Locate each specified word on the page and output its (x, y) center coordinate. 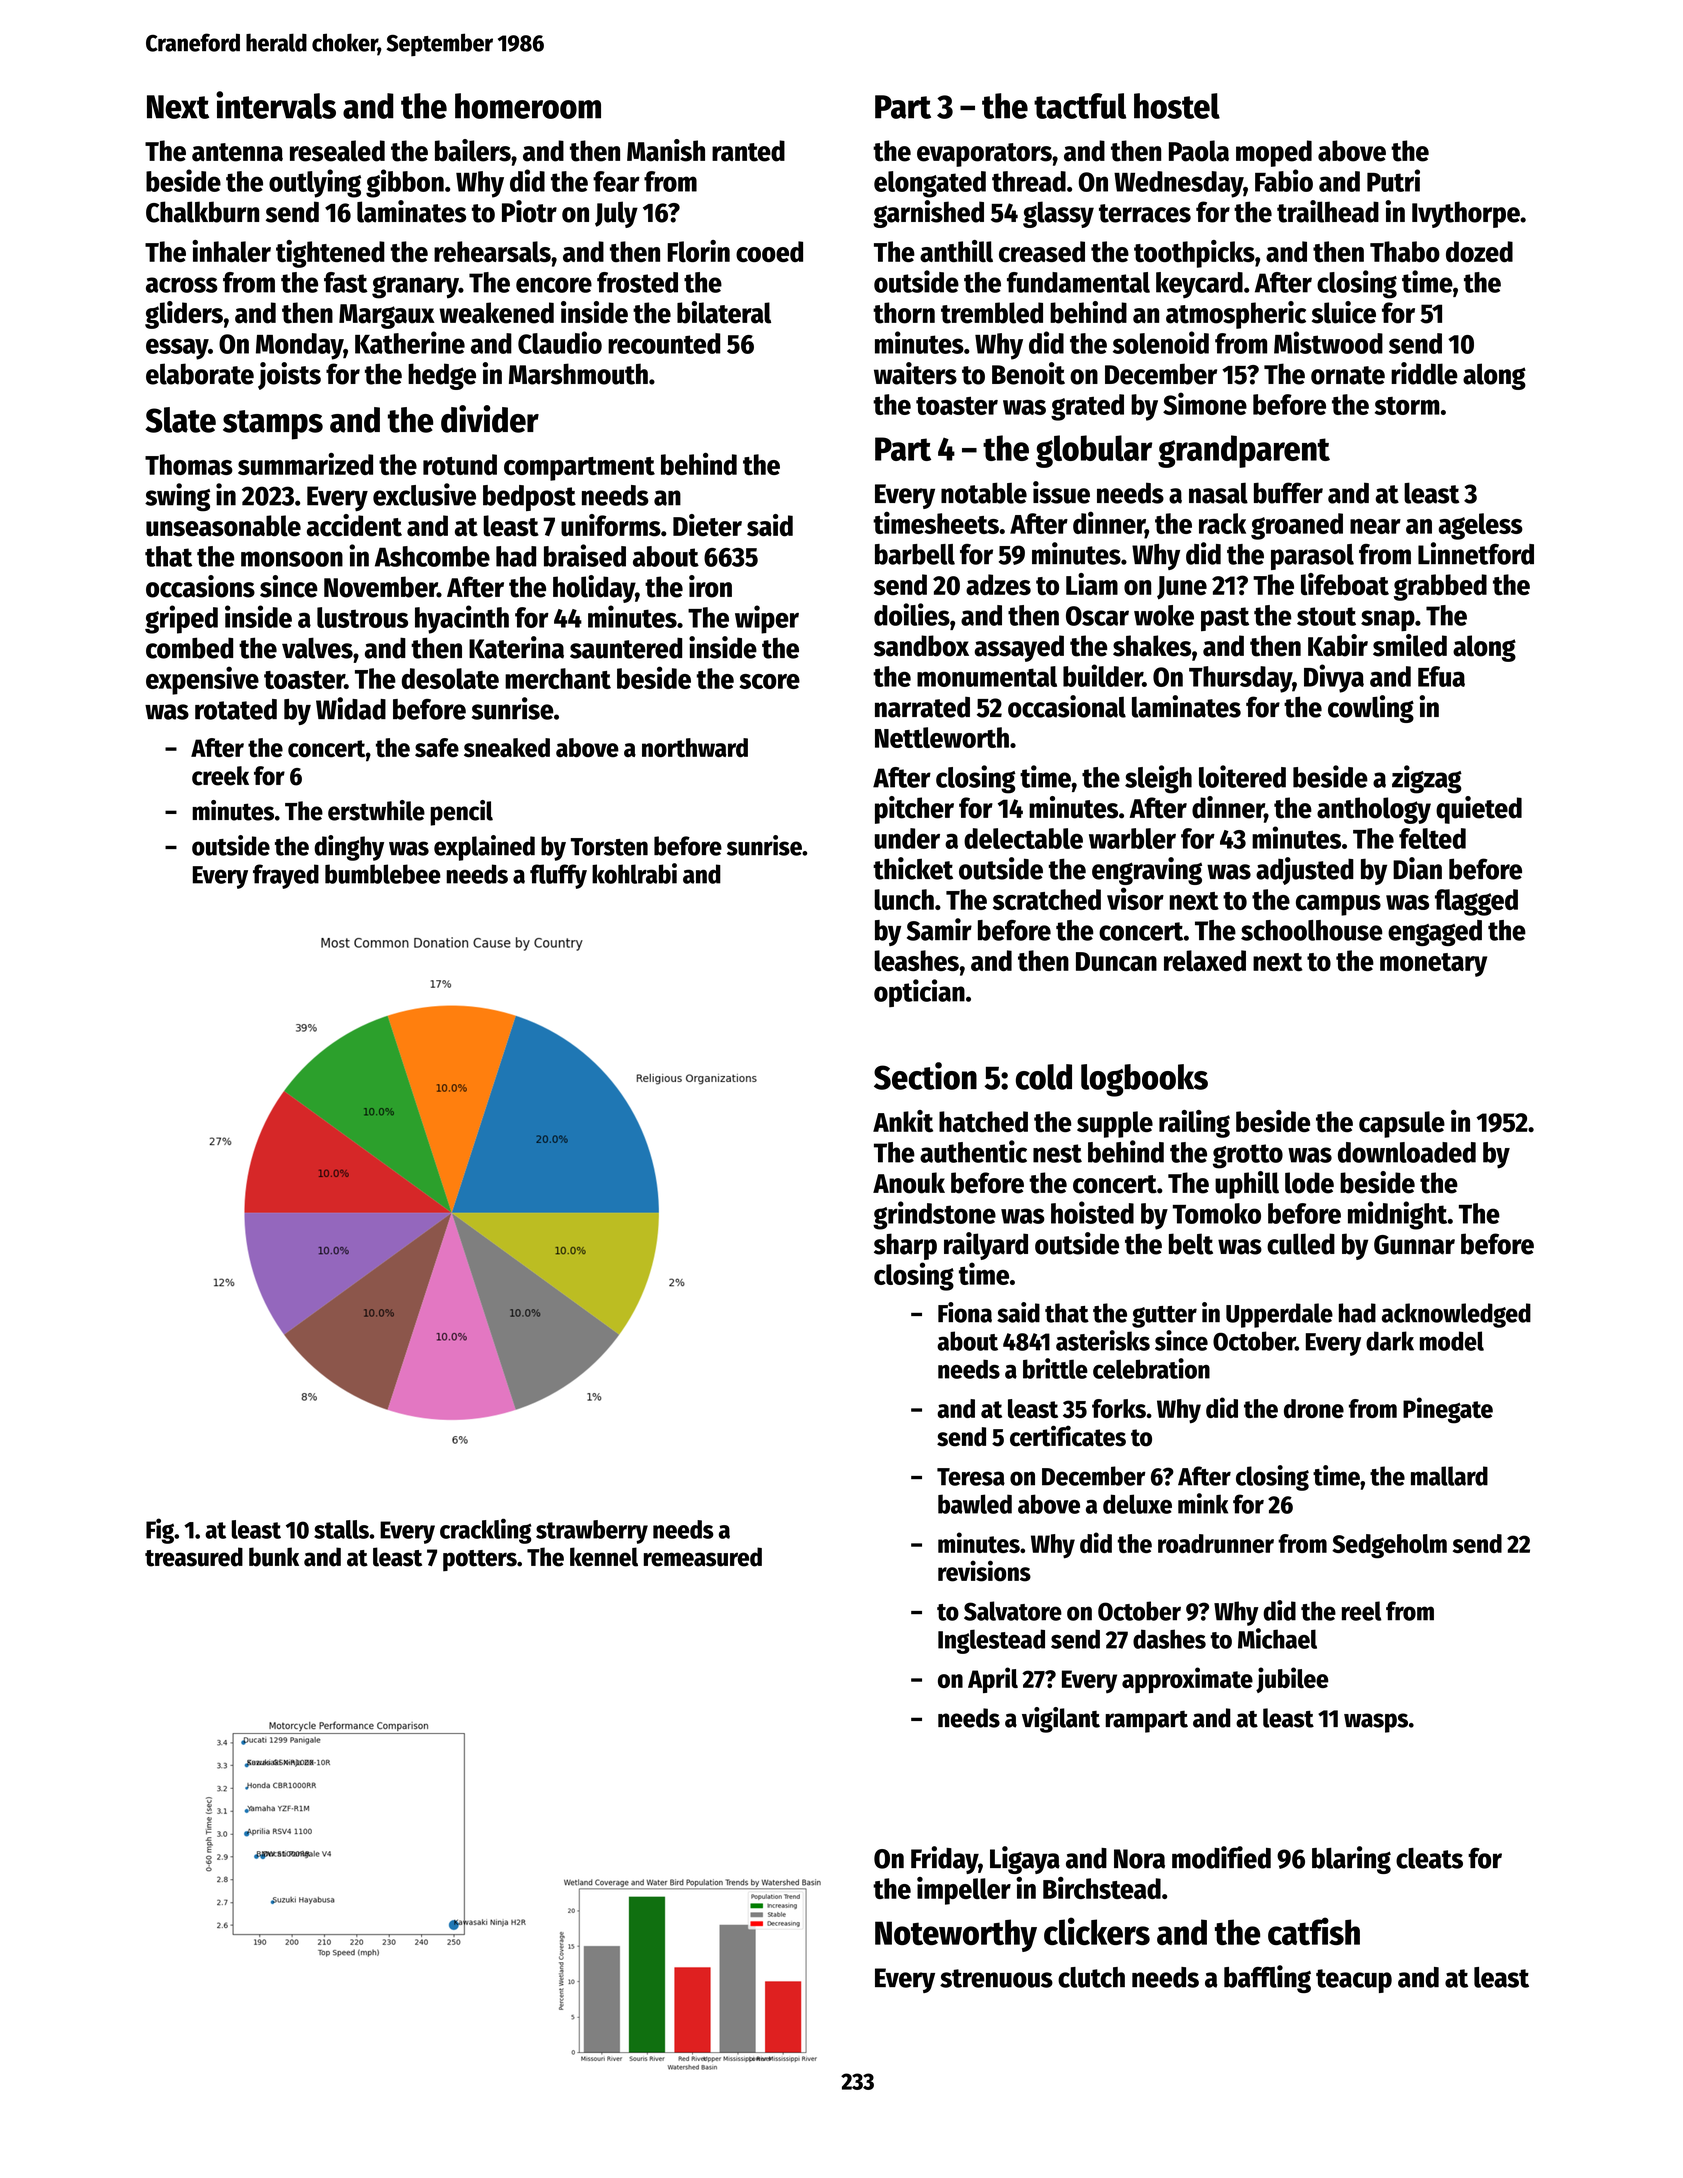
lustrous (362, 617)
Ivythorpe (1466, 214)
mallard (1449, 1476)
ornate (1348, 375)
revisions (984, 1571)
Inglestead (991, 1641)
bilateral (724, 312)
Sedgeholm (1389, 1546)
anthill (956, 251)
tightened (330, 254)
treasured (194, 1557)
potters (480, 1561)
